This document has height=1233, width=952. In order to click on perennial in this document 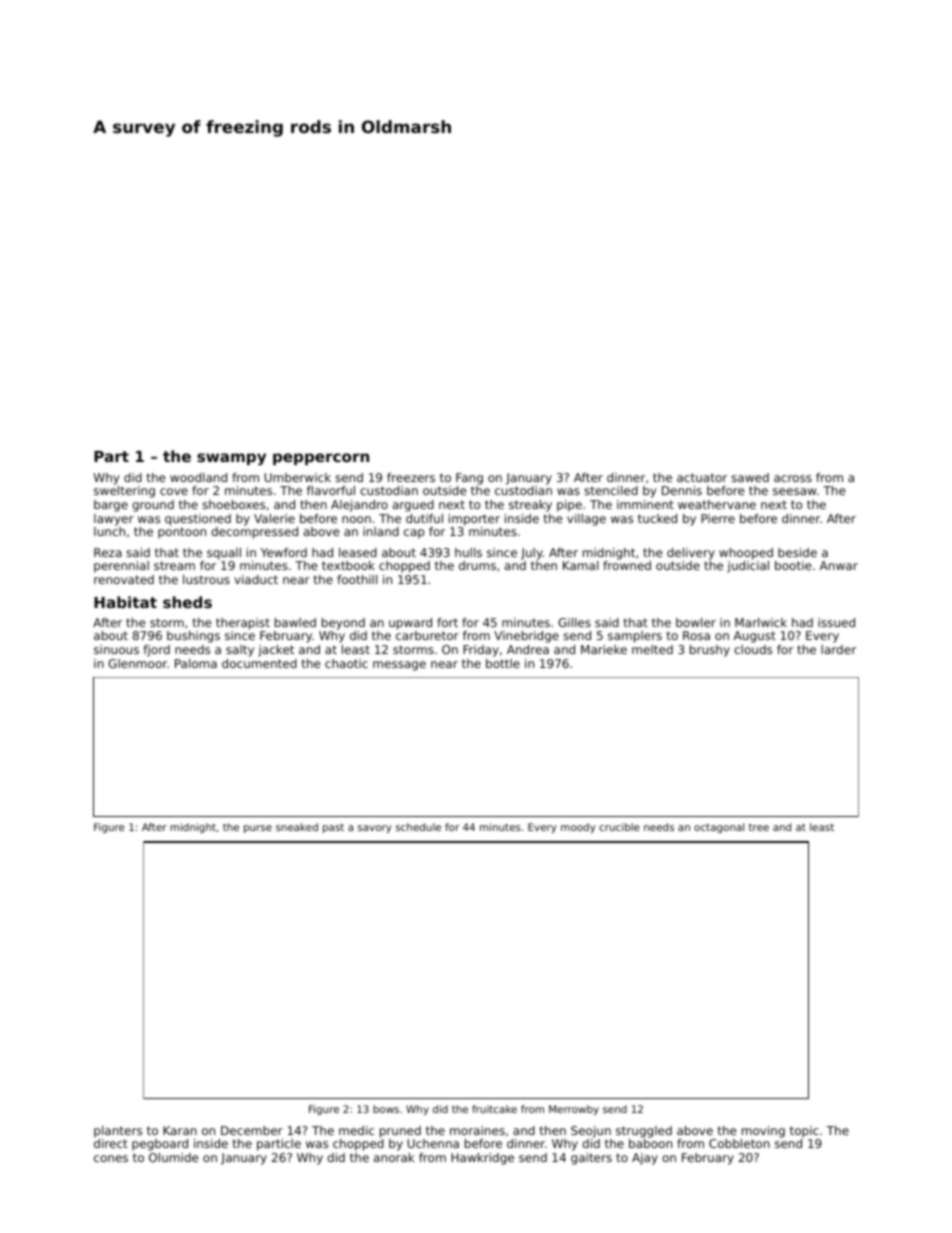, I will do `click(121, 567)`.
